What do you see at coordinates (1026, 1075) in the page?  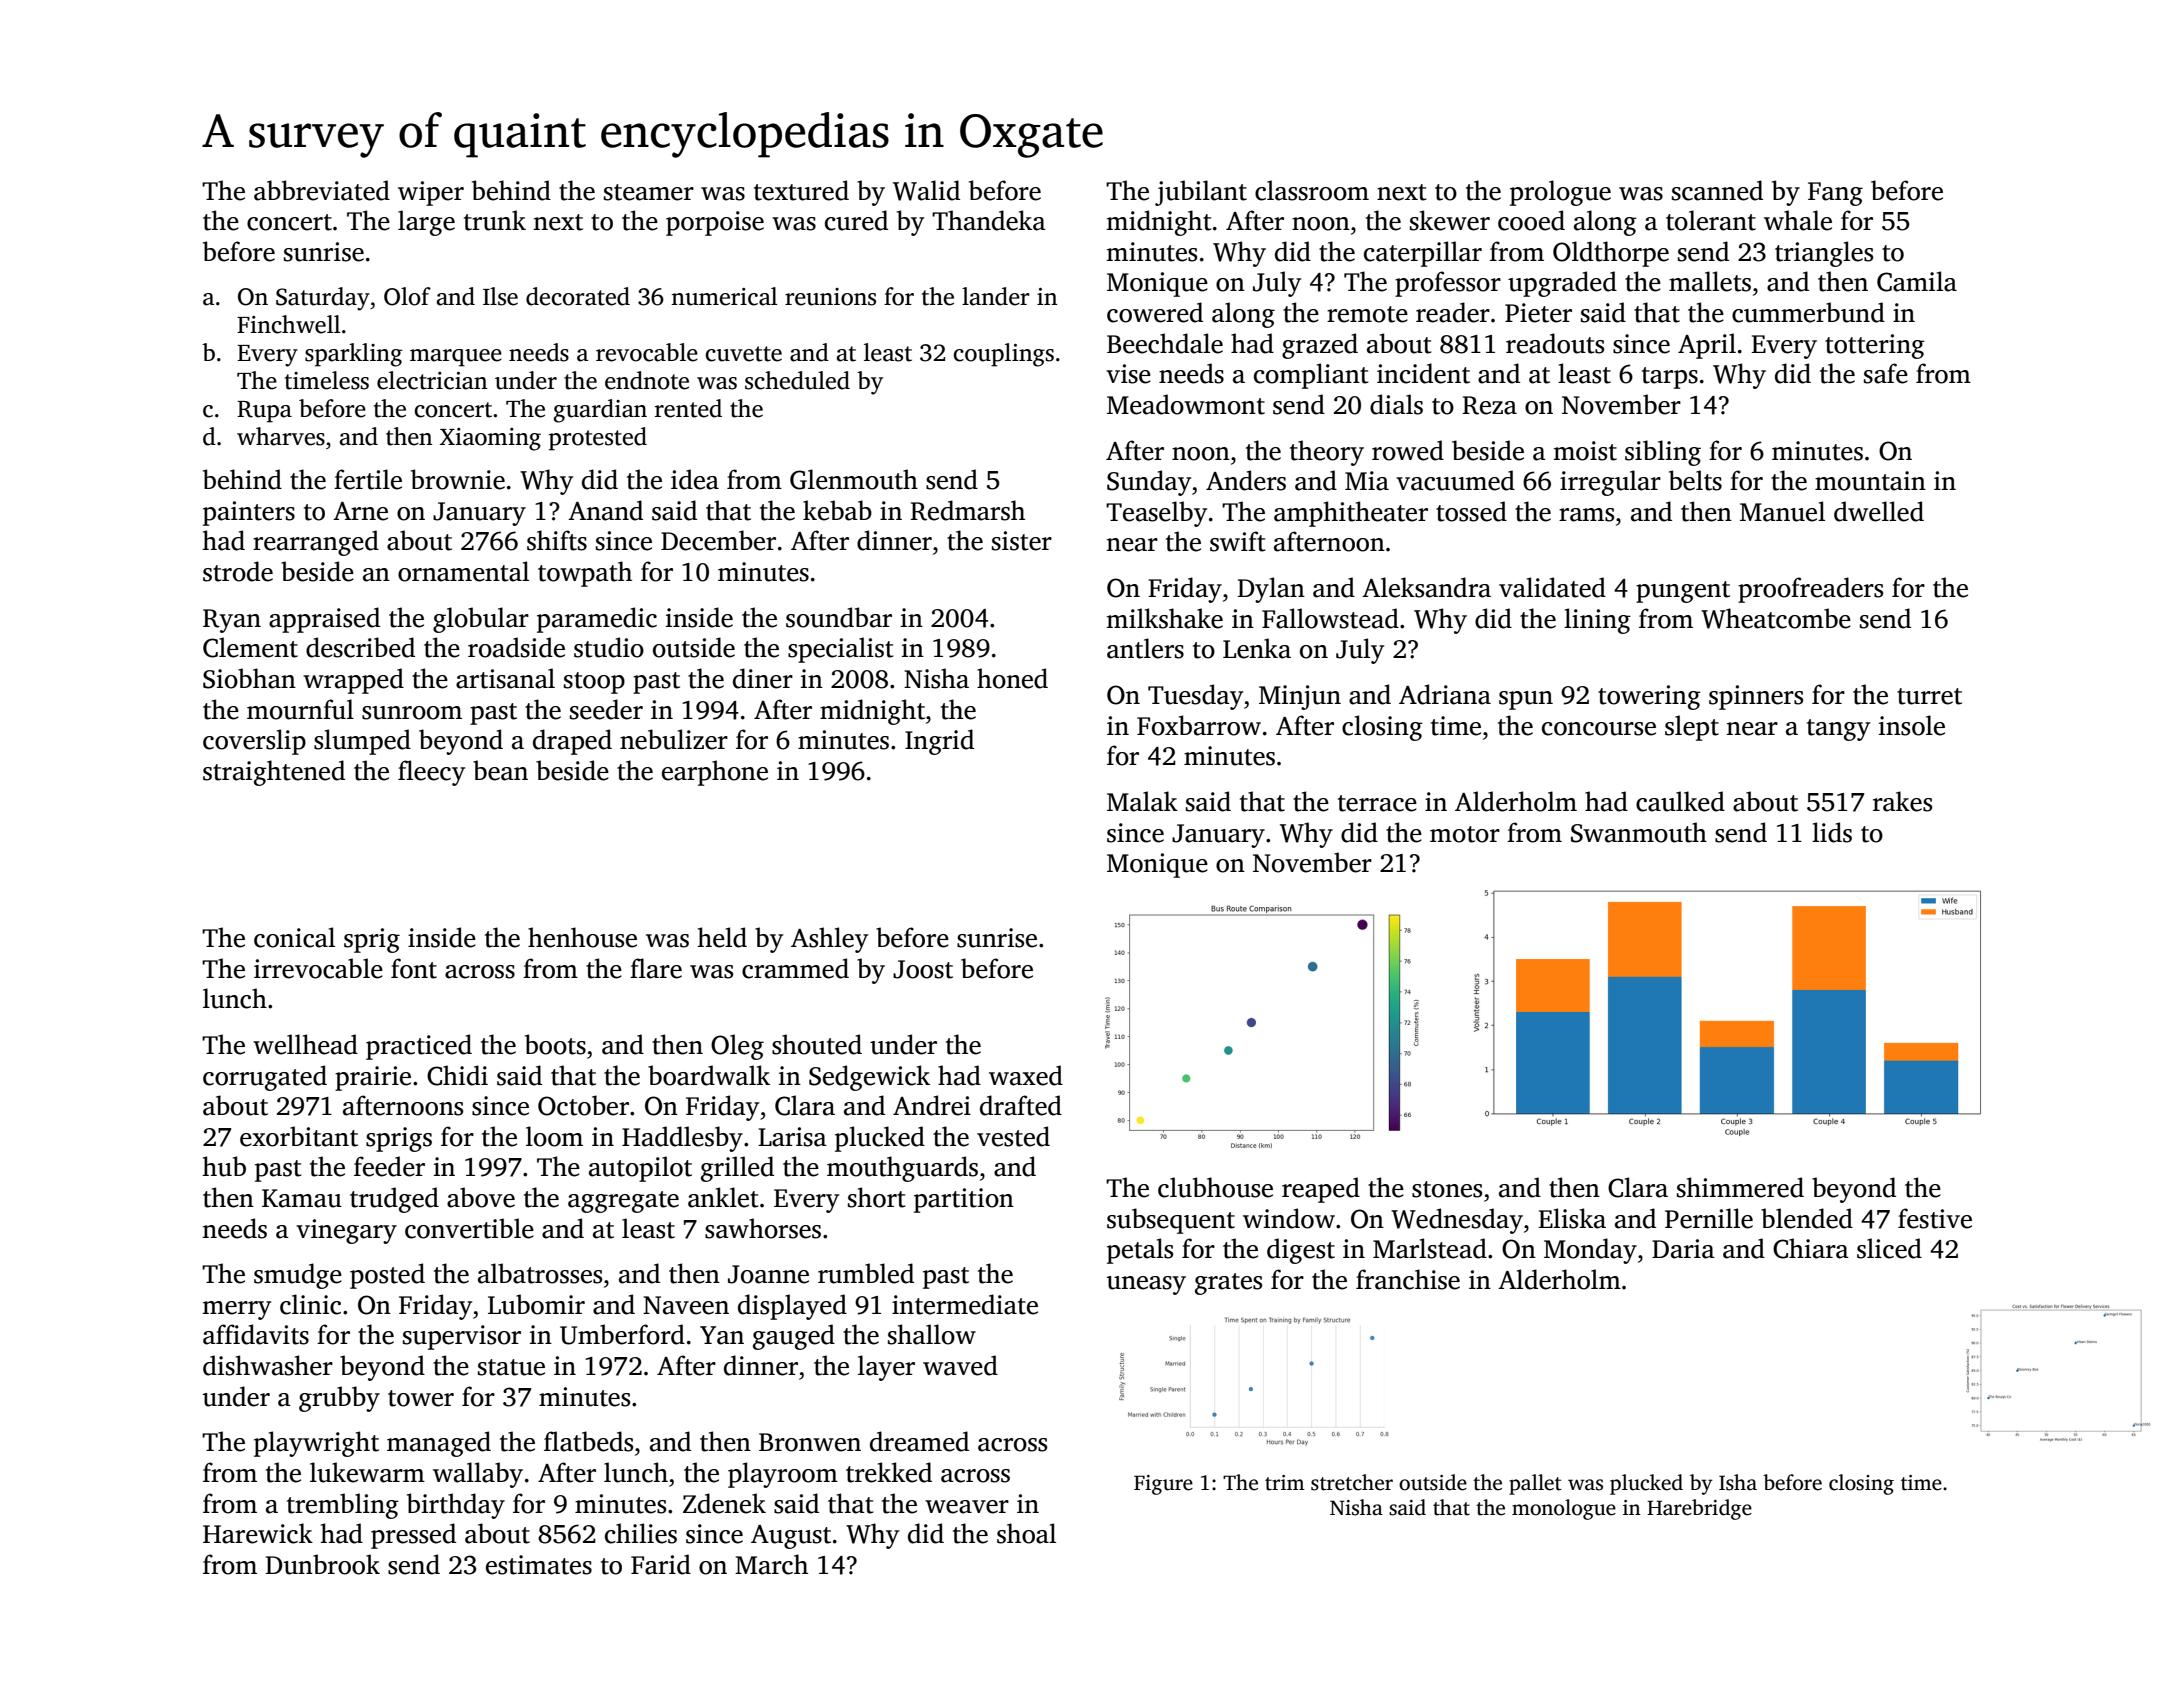 I see `waxed` at bounding box center [1026, 1075].
